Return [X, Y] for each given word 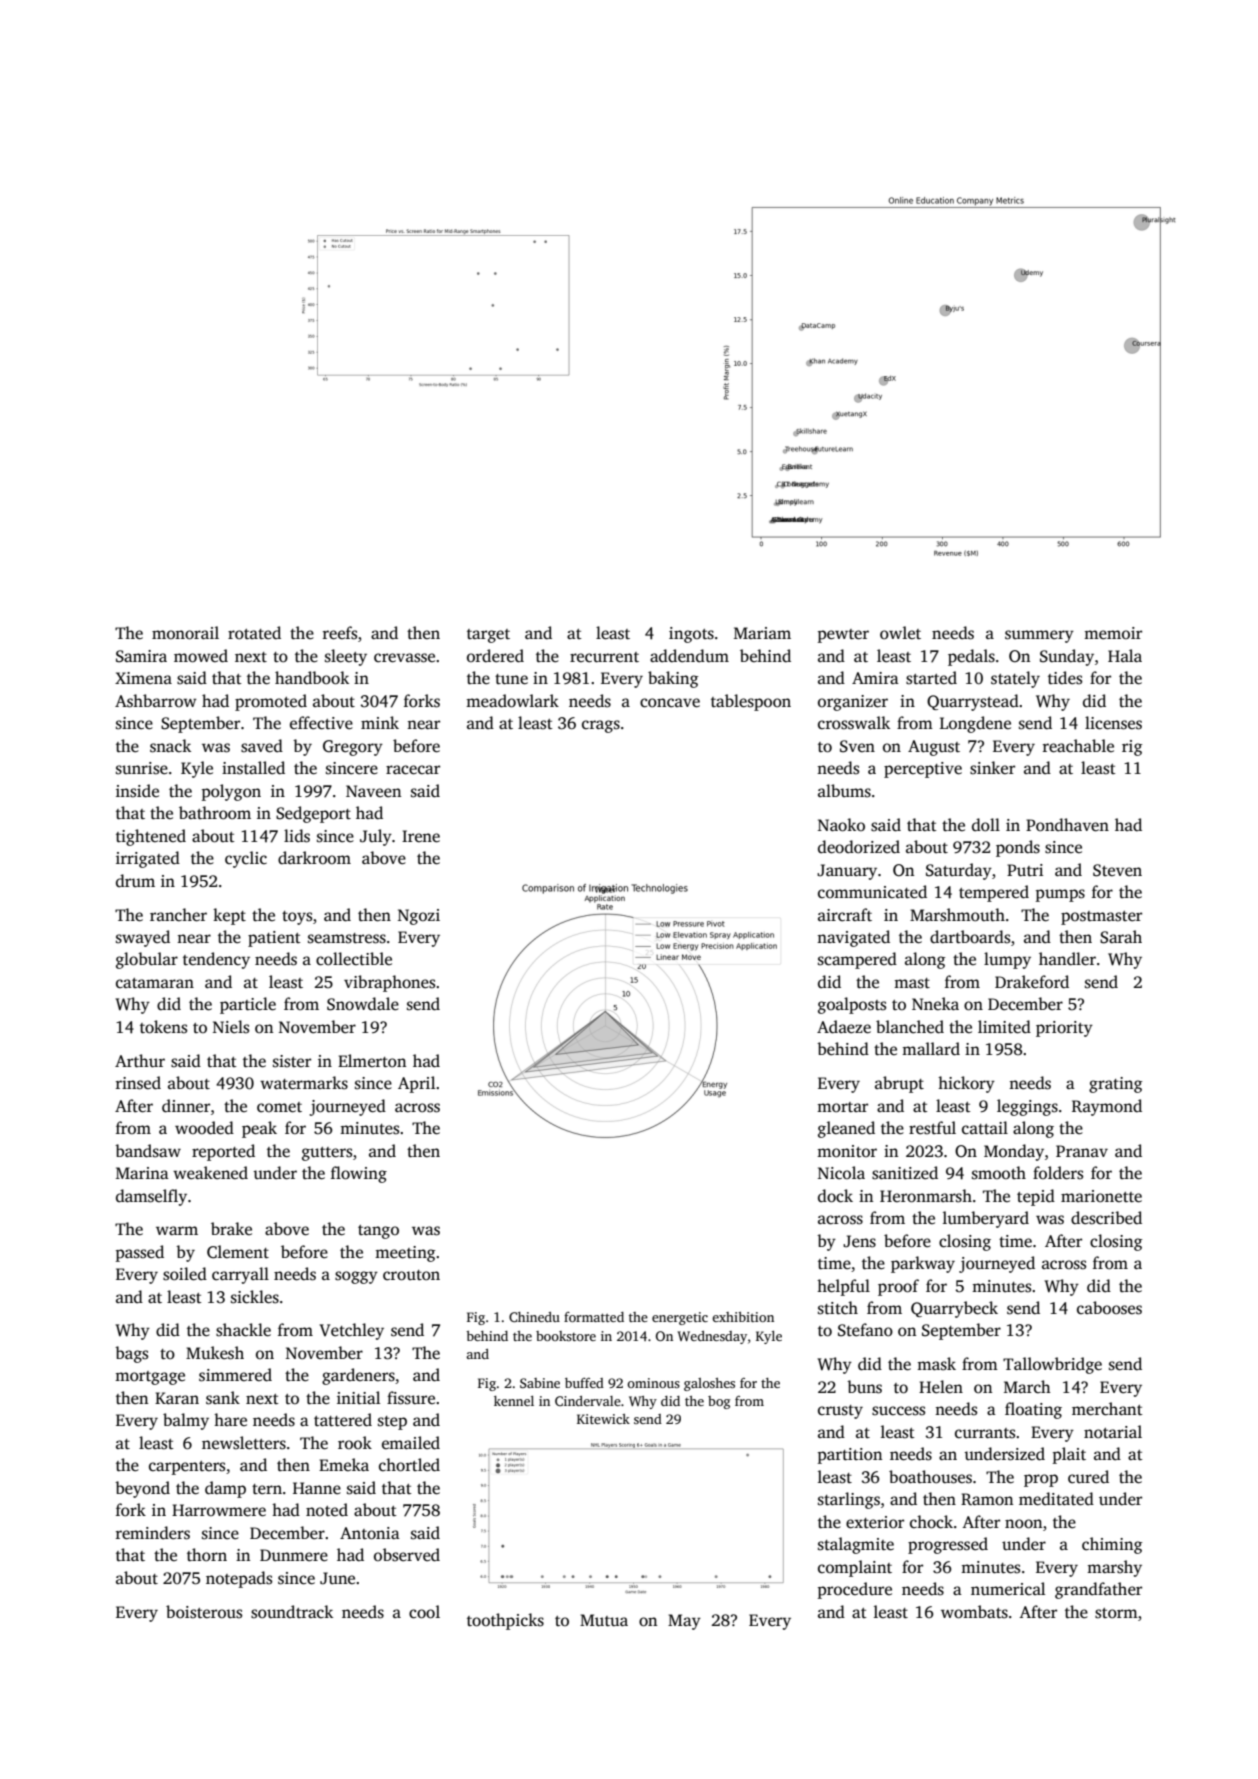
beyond [142, 1489]
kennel [514, 1401]
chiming [1112, 1545]
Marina [142, 1173]
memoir [1113, 633]
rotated [254, 633]
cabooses [1109, 1308]
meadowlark [512, 701]
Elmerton [372, 1060]
